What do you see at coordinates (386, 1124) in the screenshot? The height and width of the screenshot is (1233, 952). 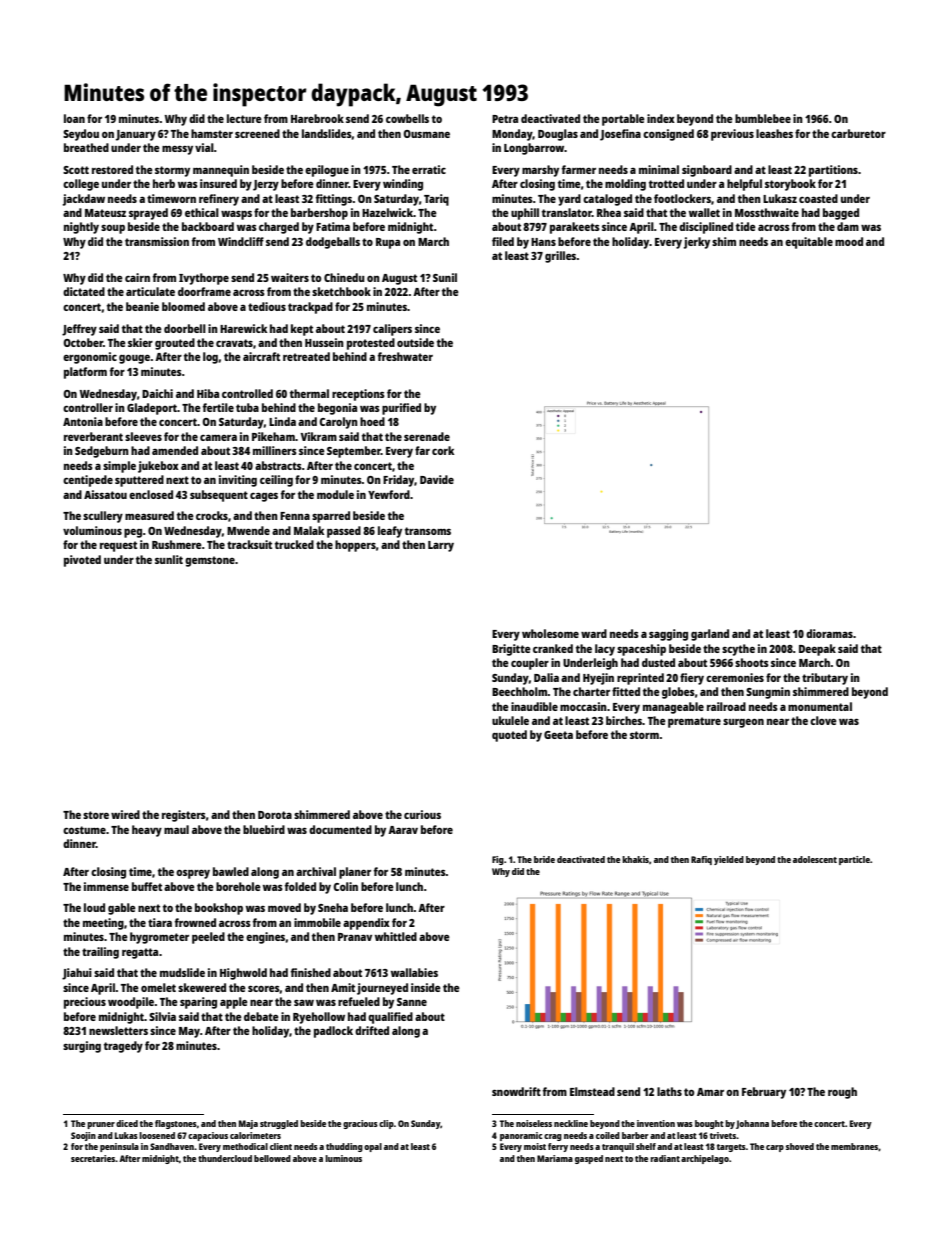 I see `clip` at bounding box center [386, 1124].
